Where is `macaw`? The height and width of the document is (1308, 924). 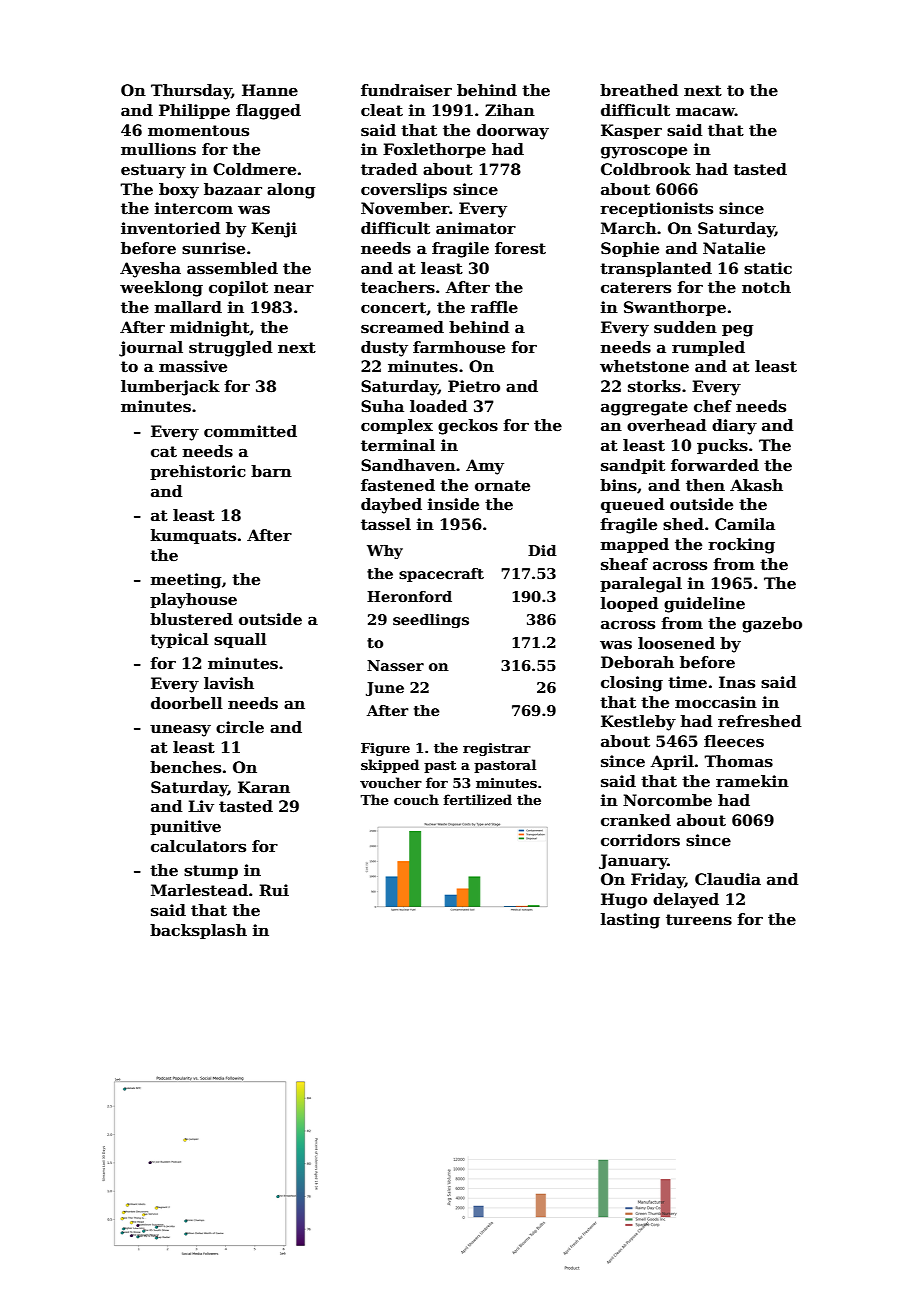 macaw is located at coordinates (705, 111).
